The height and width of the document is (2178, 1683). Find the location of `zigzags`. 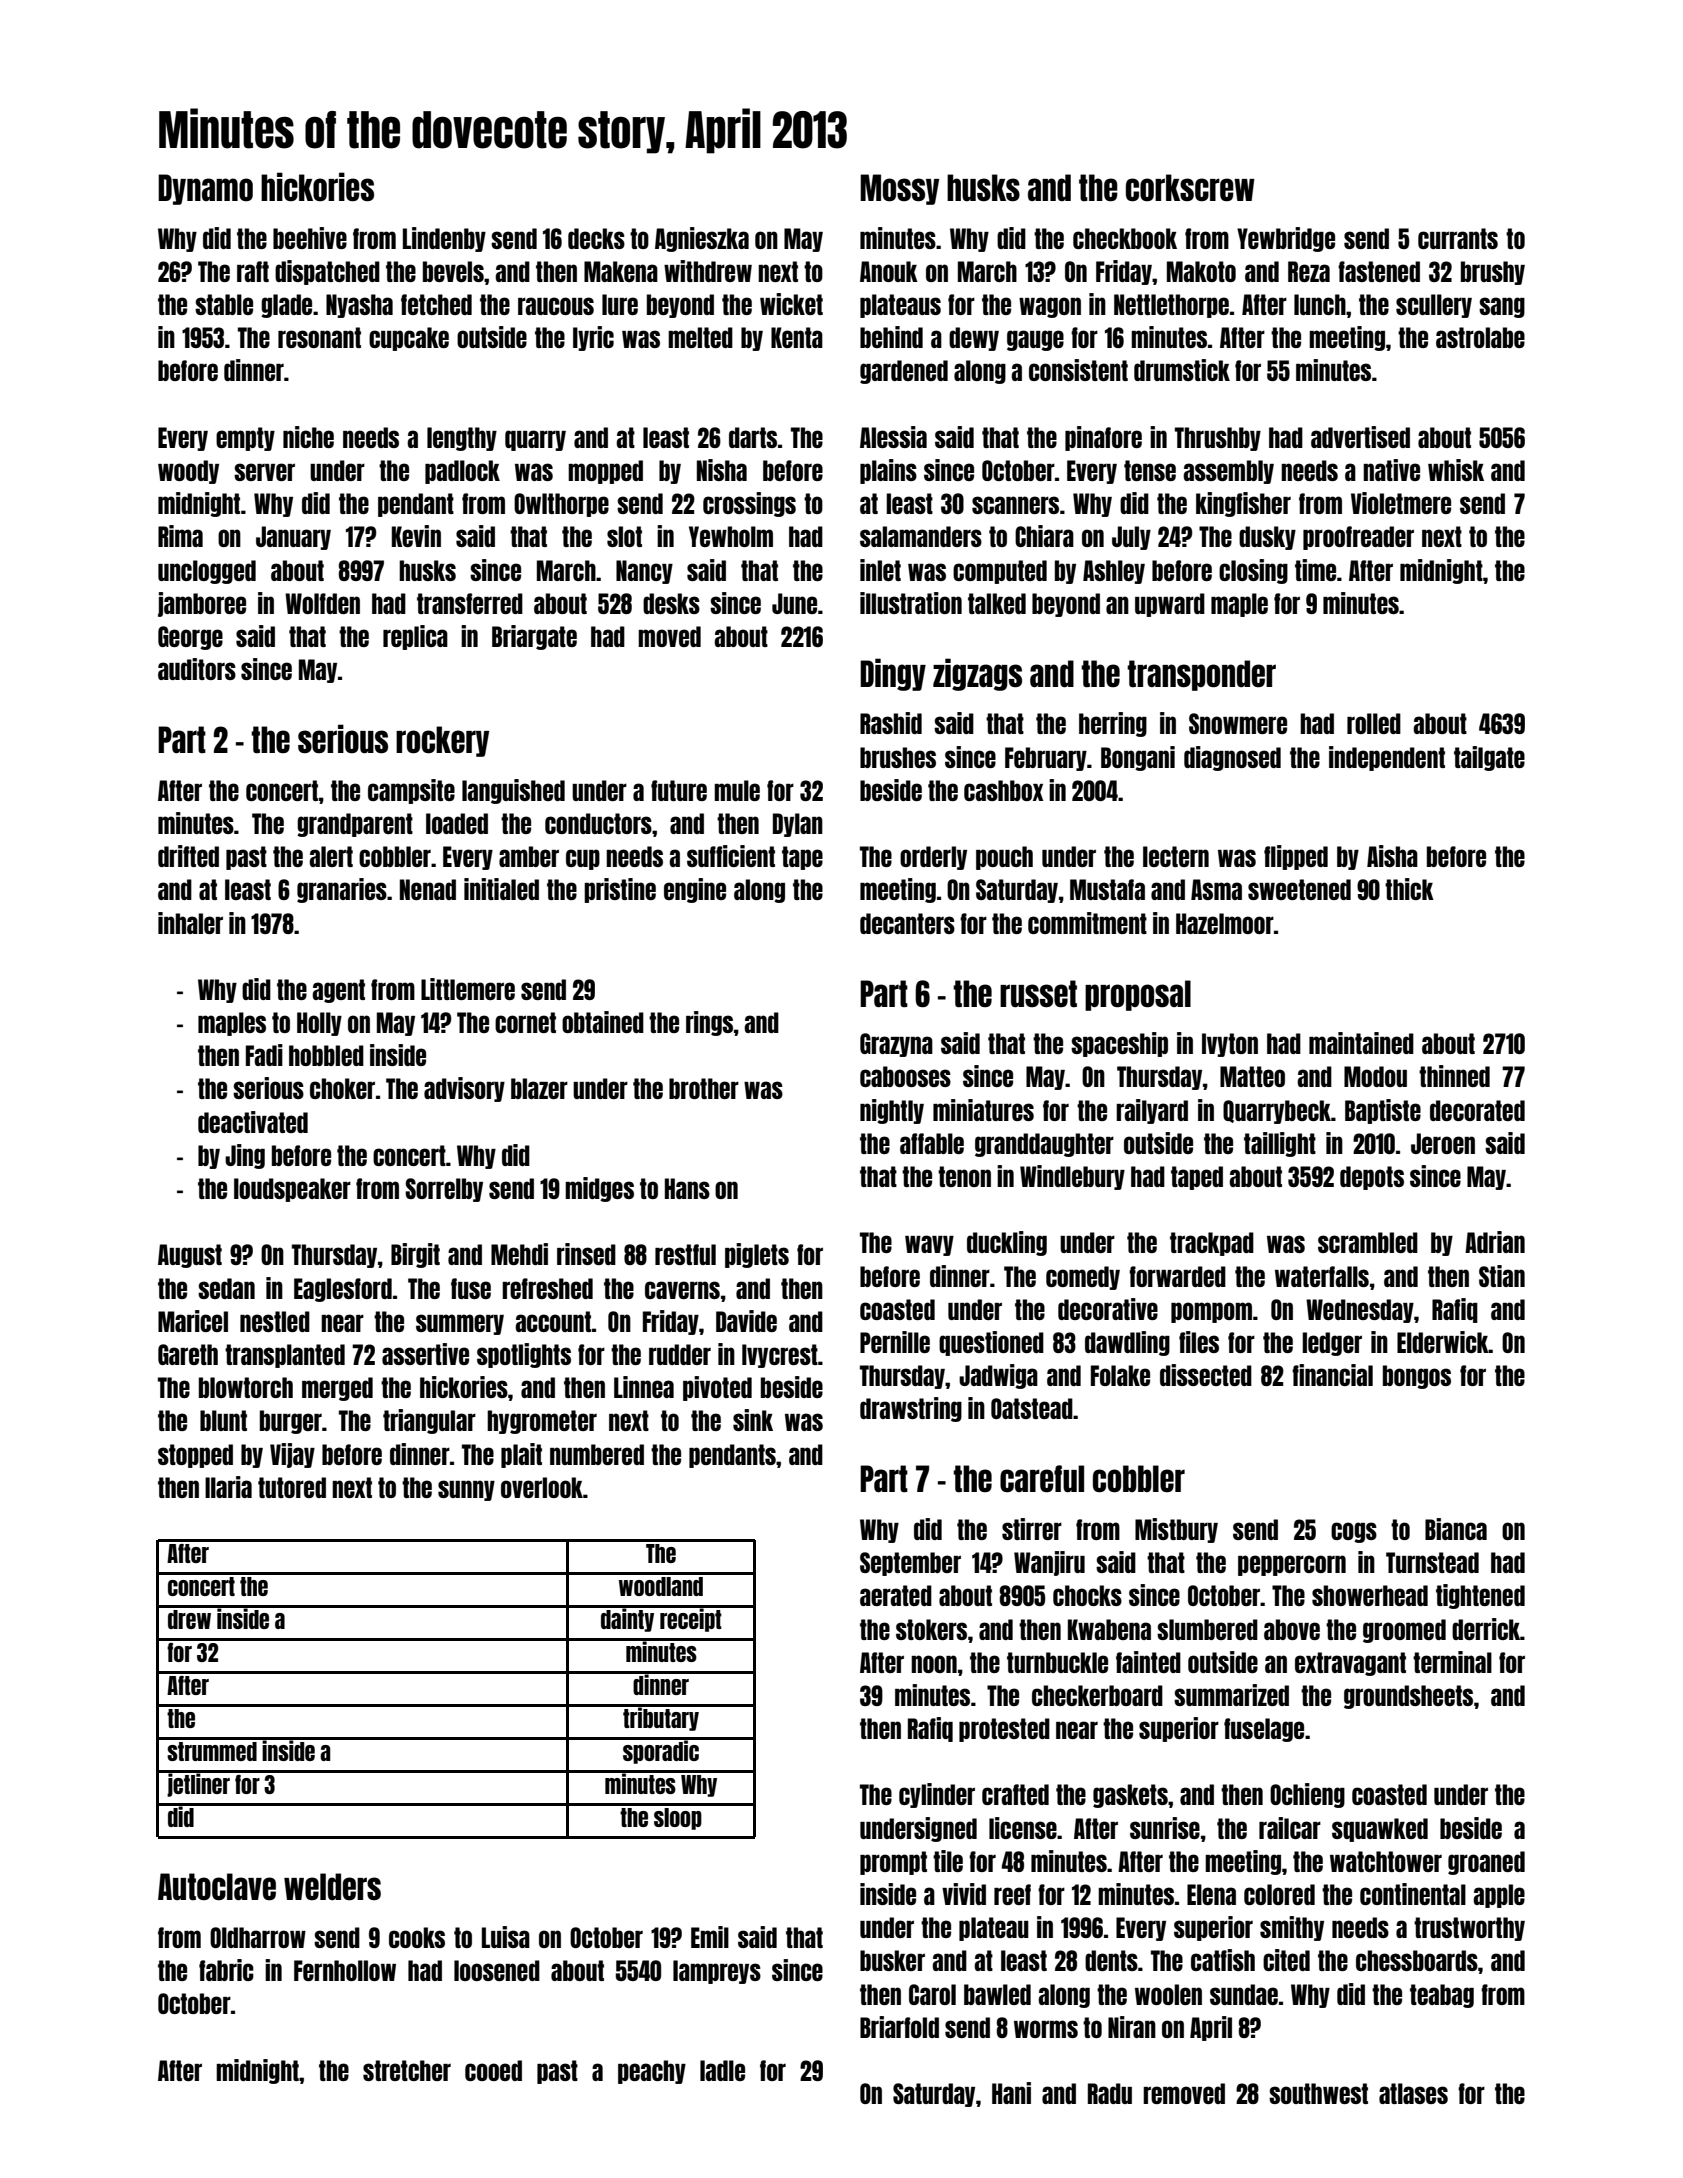

zigzags is located at coordinates (977, 674).
